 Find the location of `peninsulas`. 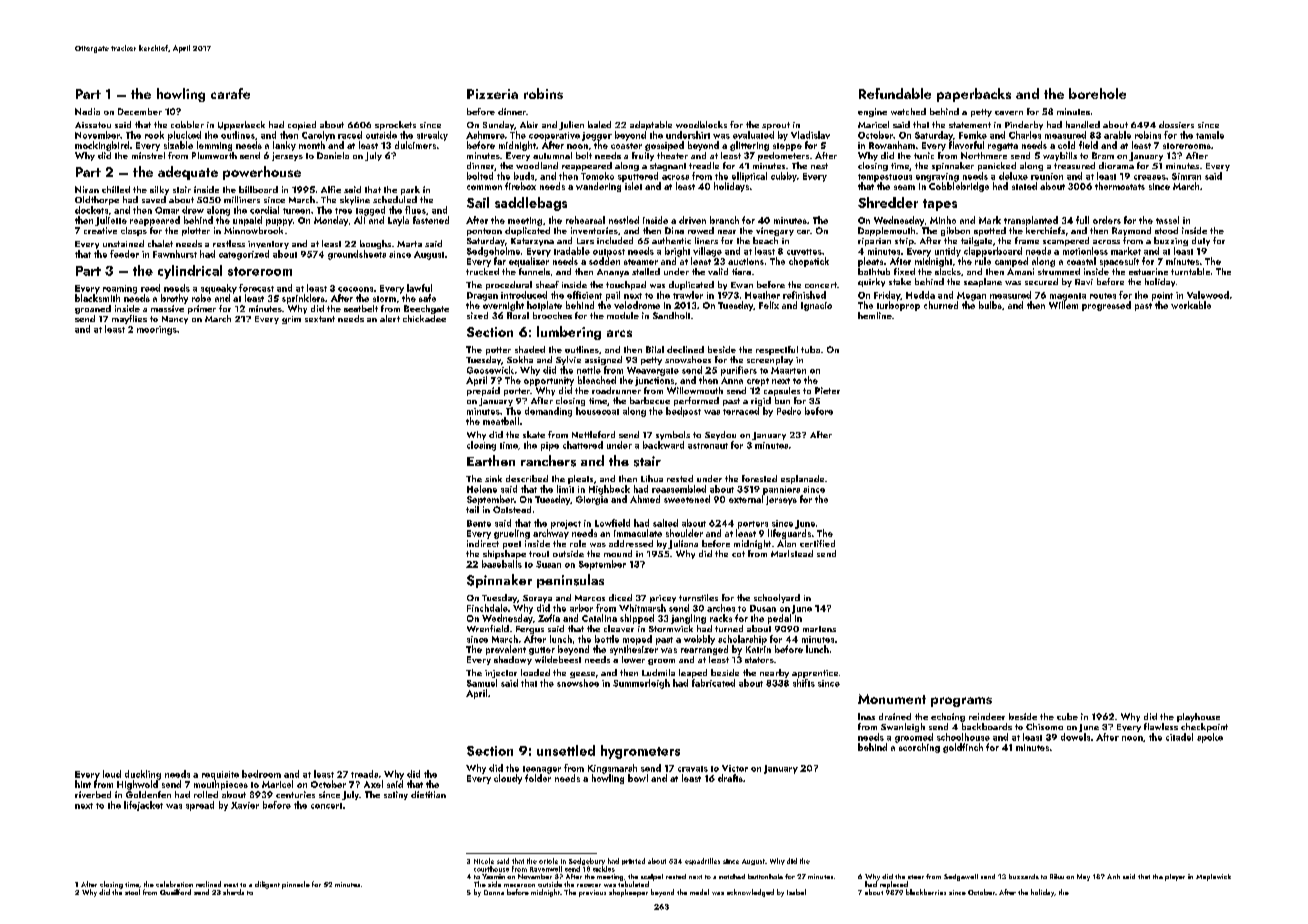

peninsulas is located at coordinates (570, 581).
